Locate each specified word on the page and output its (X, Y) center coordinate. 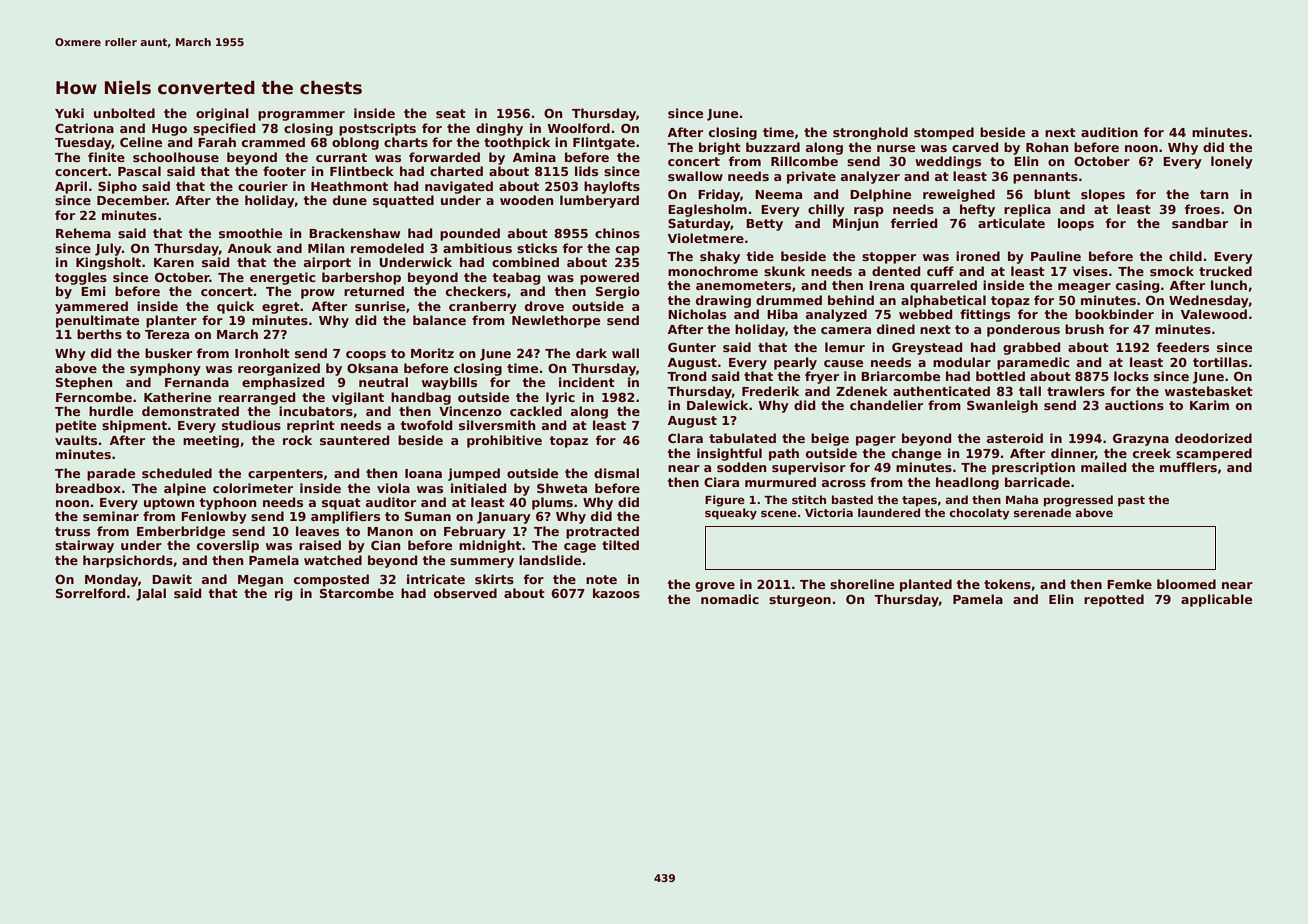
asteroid (1015, 438)
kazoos (616, 593)
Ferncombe (94, 397)
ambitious (477, 248)
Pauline (1056, 256)
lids (586, 171)
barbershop (361, 278)
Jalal (151, 594)
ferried (914, 223)
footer (284, 171)
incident (587, 382)
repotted (1114, 600)
